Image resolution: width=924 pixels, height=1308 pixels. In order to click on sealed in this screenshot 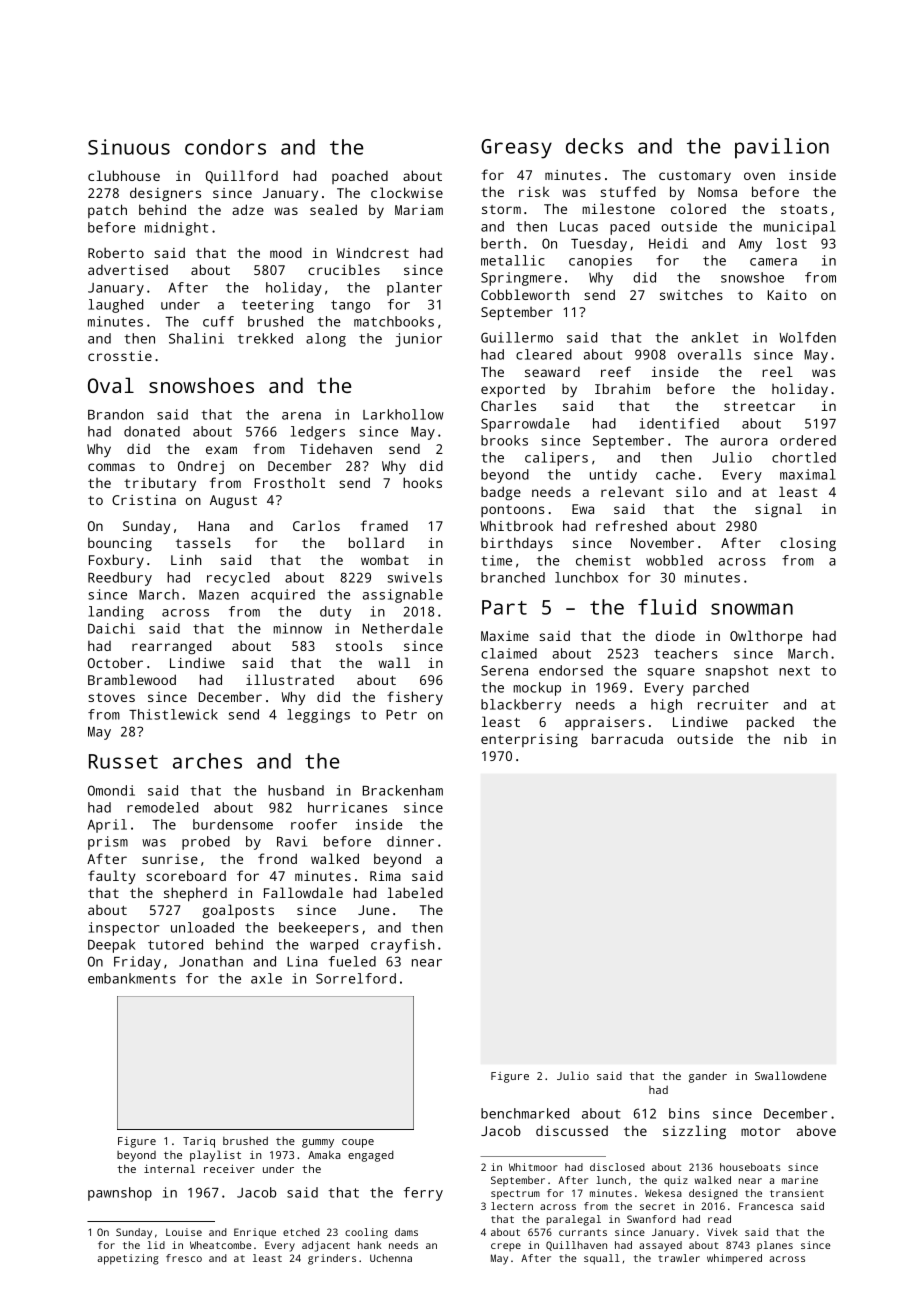, I will do `click(333, 209)`.
